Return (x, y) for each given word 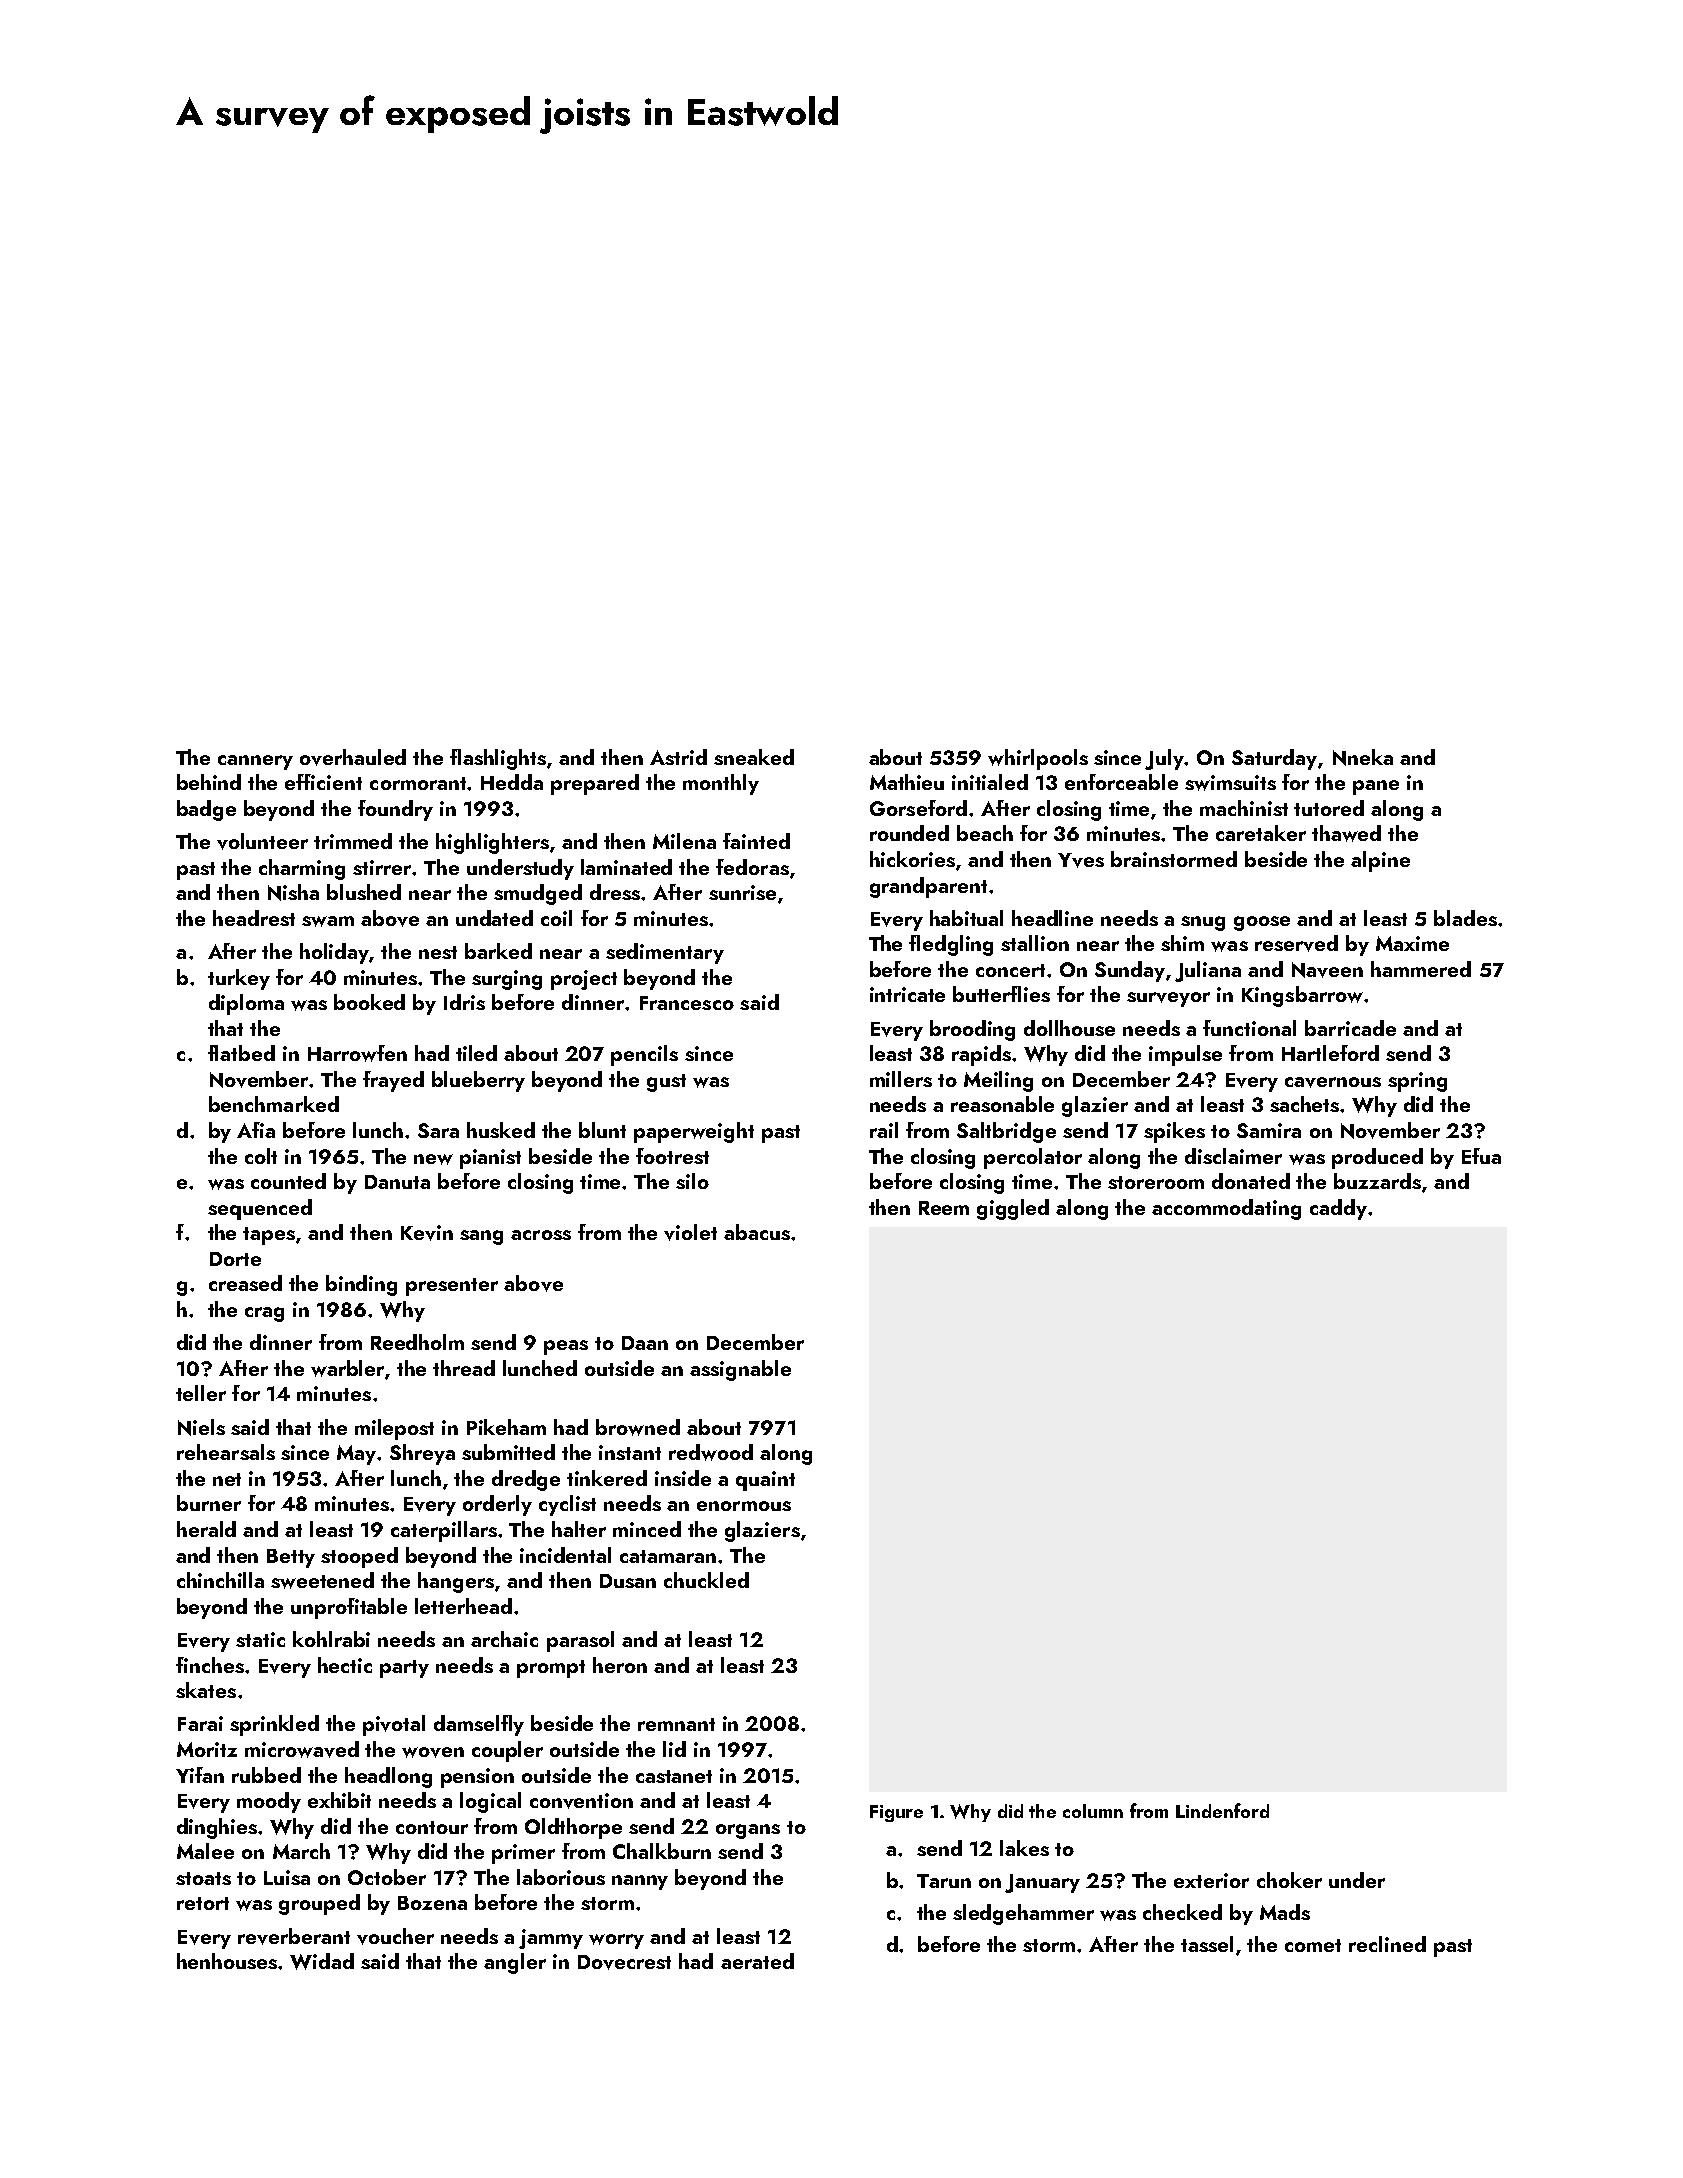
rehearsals (226, 1452)
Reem (944, 1208)
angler (515, 1963)
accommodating (1226, 1209)
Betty (291, 1558)
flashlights (498, 759)
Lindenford (1222, 1810)
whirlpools (1038, 759)
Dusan (628, 1581)
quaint (765, 1481)
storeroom (1156, 1182)
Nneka (1363, 757)
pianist (490, 1159)
